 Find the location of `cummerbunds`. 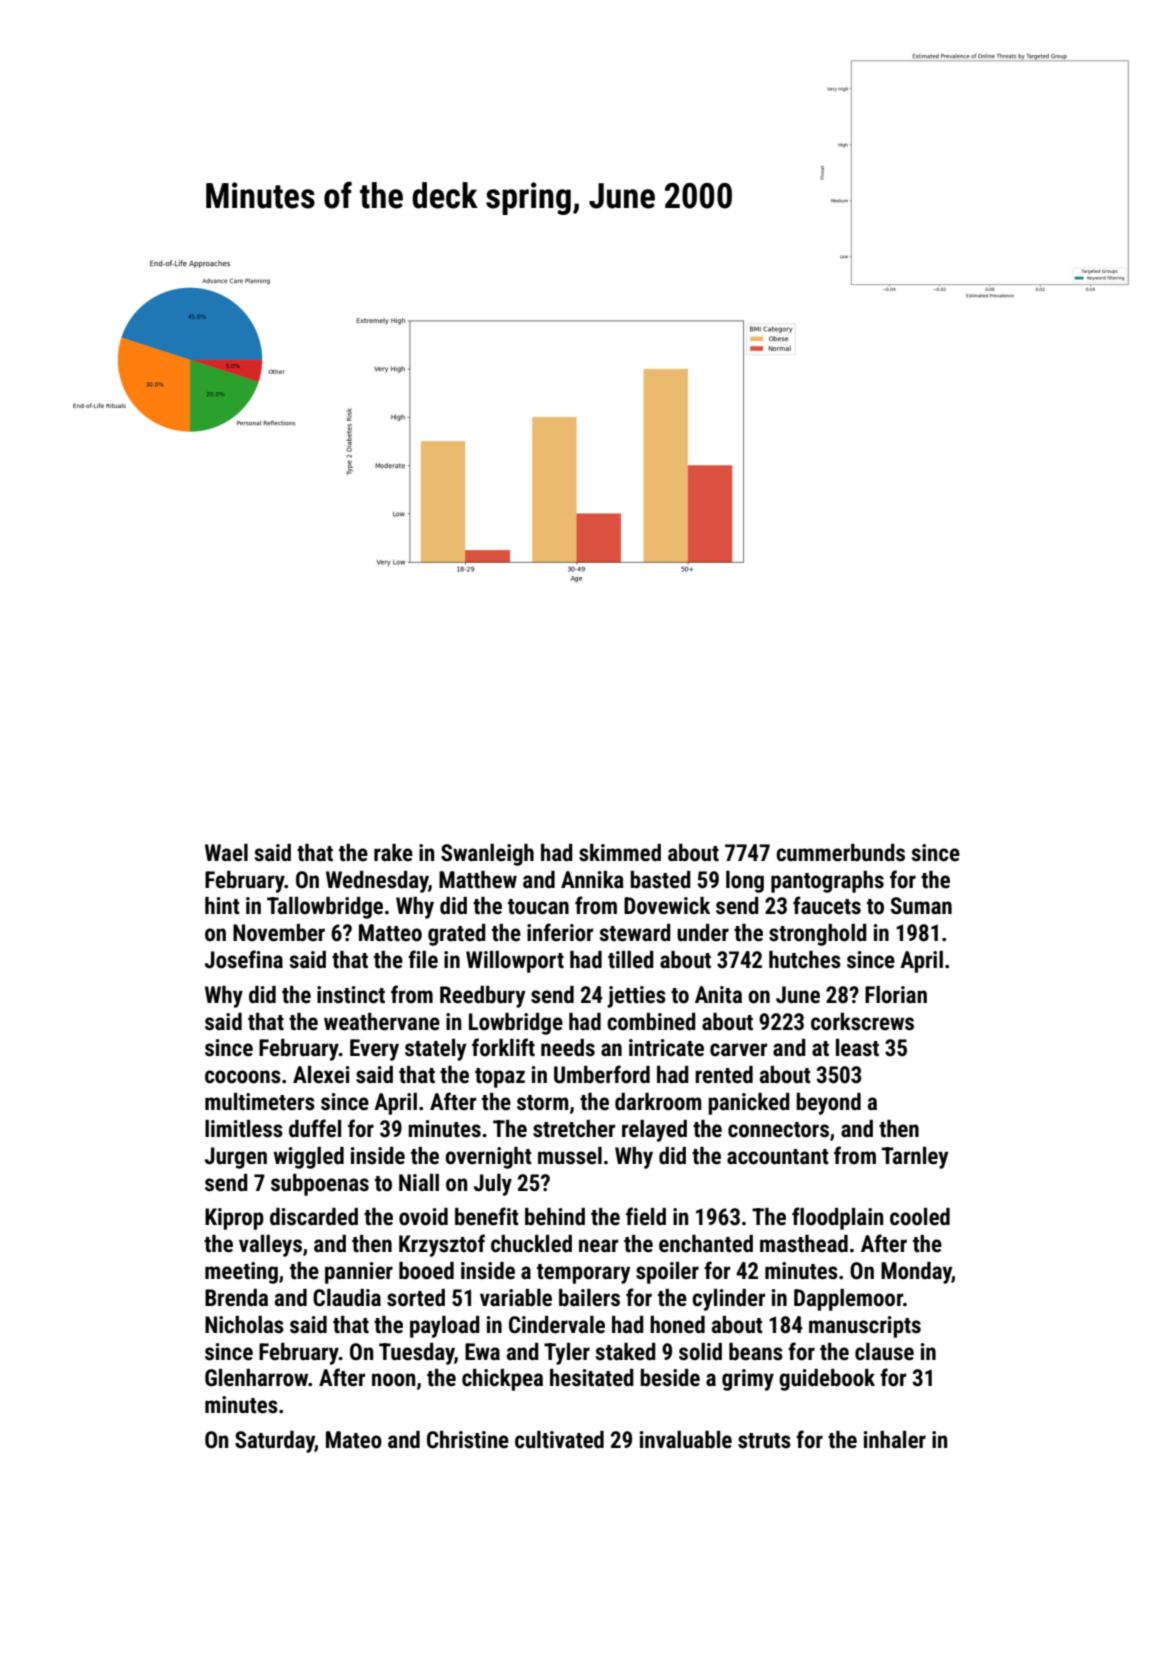

cummerbunds is located at coordinates (840, 853).
